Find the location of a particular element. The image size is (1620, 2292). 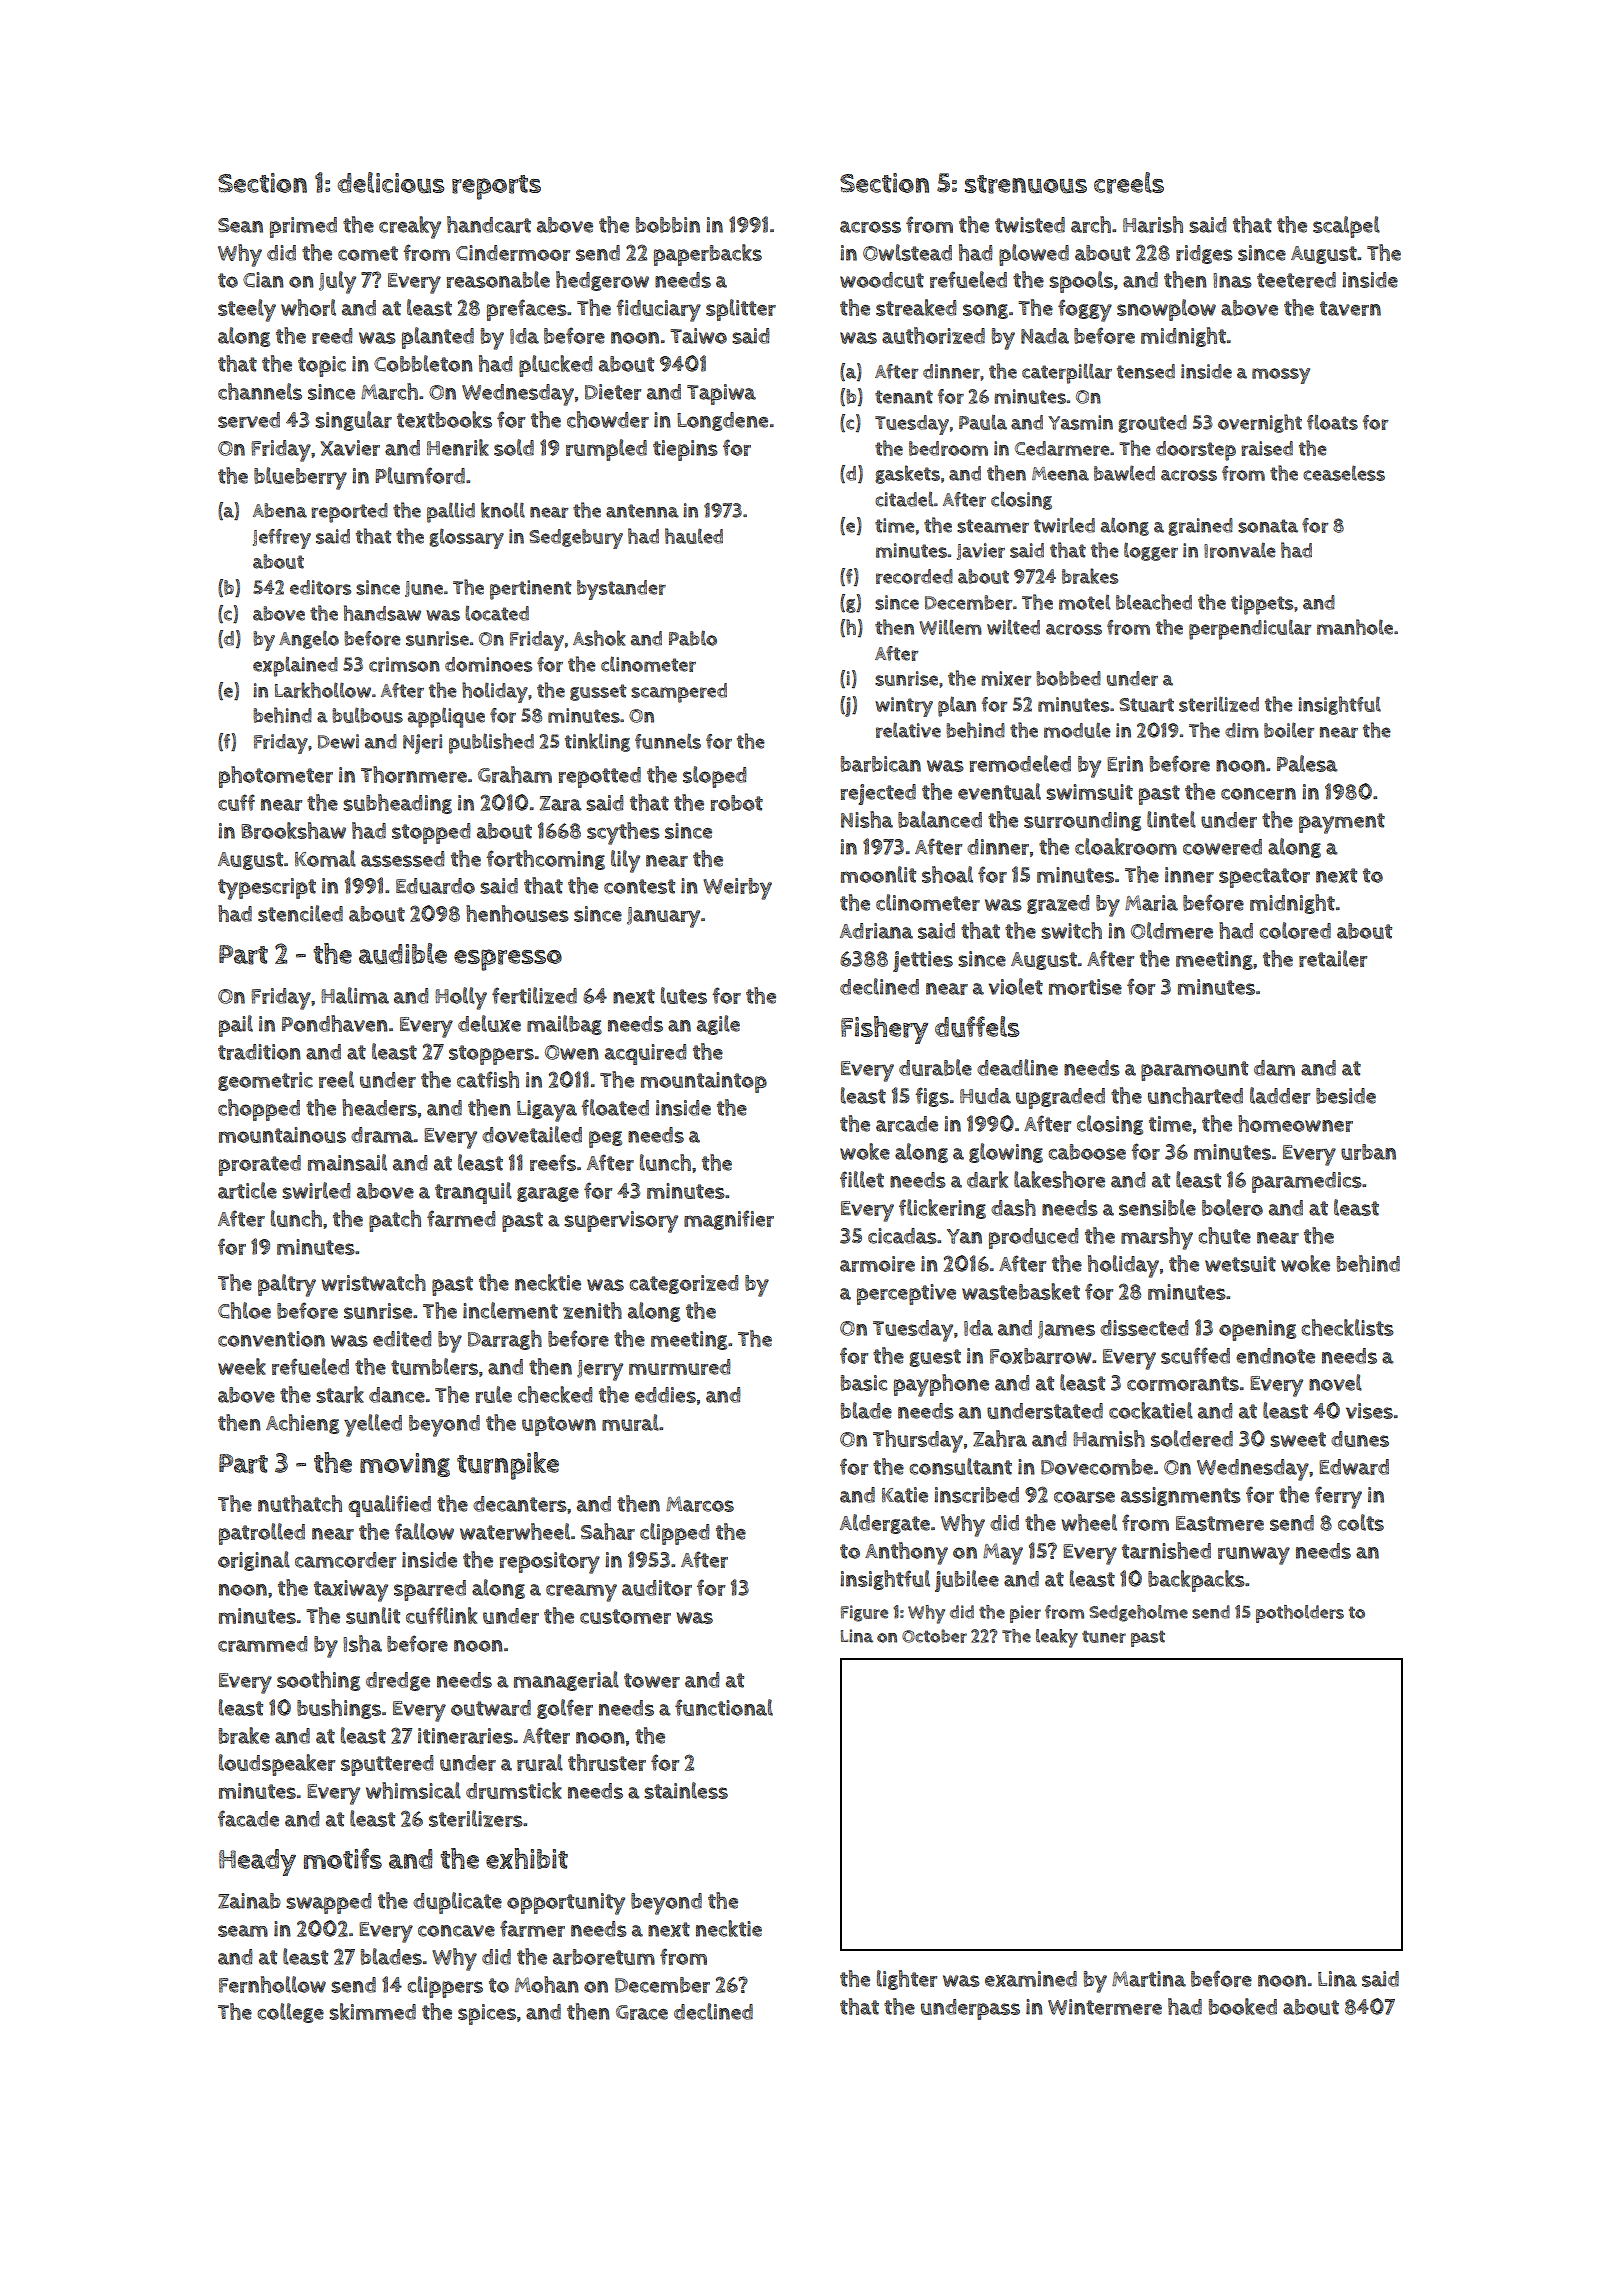

Jeffrey is located at coordinates (282, 539).
